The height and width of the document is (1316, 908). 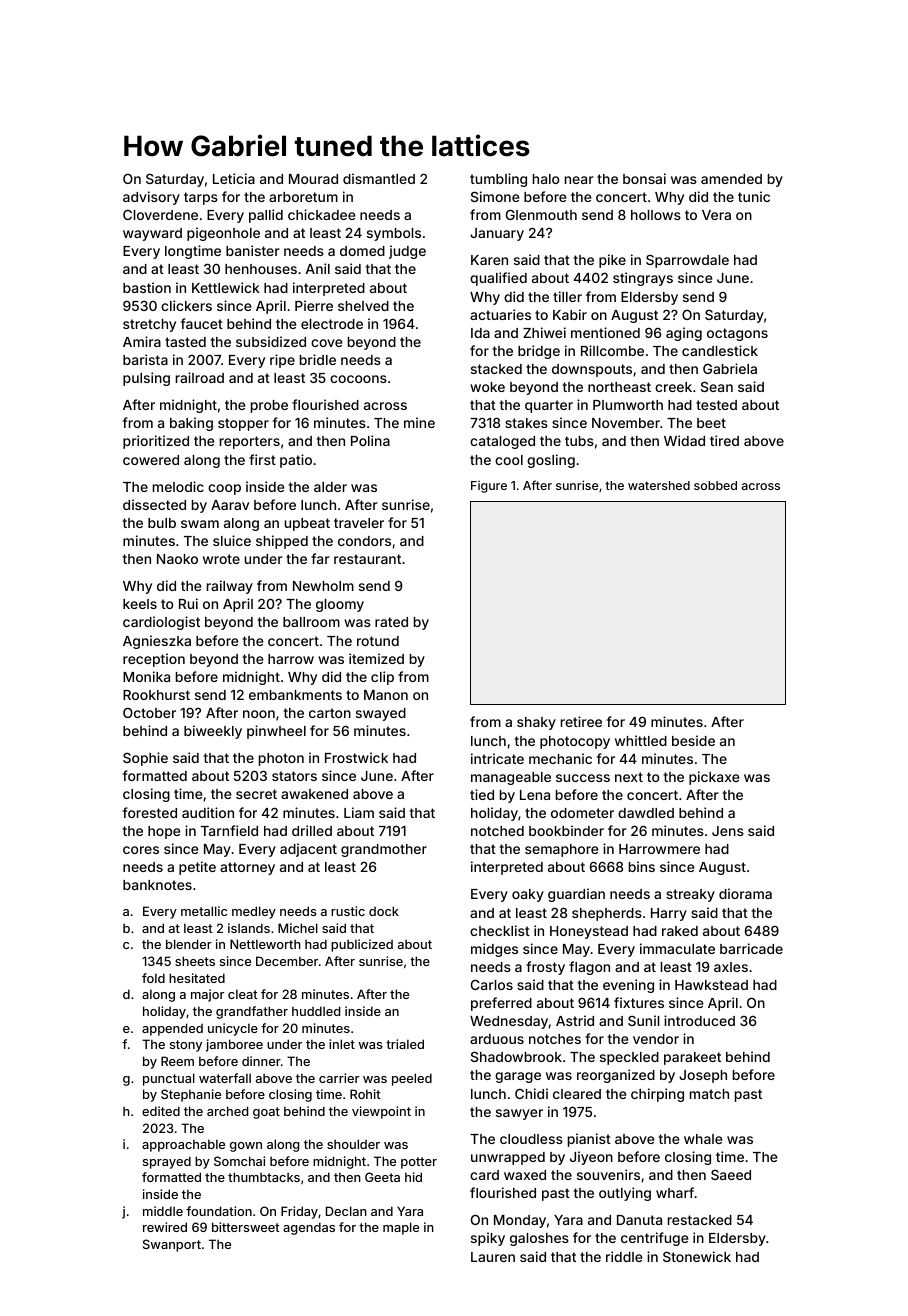 What do you see at coordinates (494, 950) in the document?
I see `midges` at bounding box center [494, 950].
